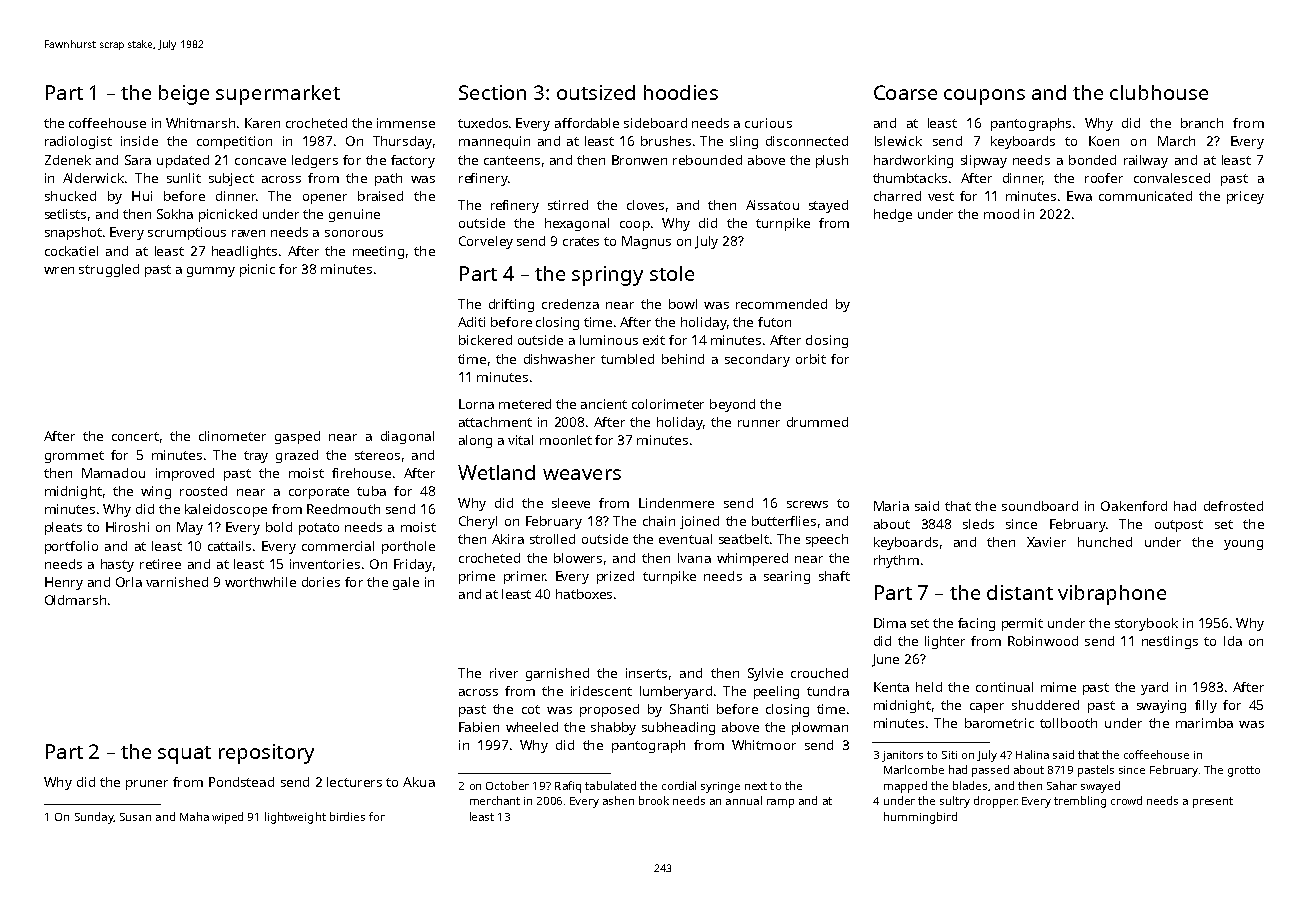 The width and height of the document is (1308, 924). What do you see at coordinates (354, 782) in the document?
I see `lecturers` at bounding box center [354, 782].
